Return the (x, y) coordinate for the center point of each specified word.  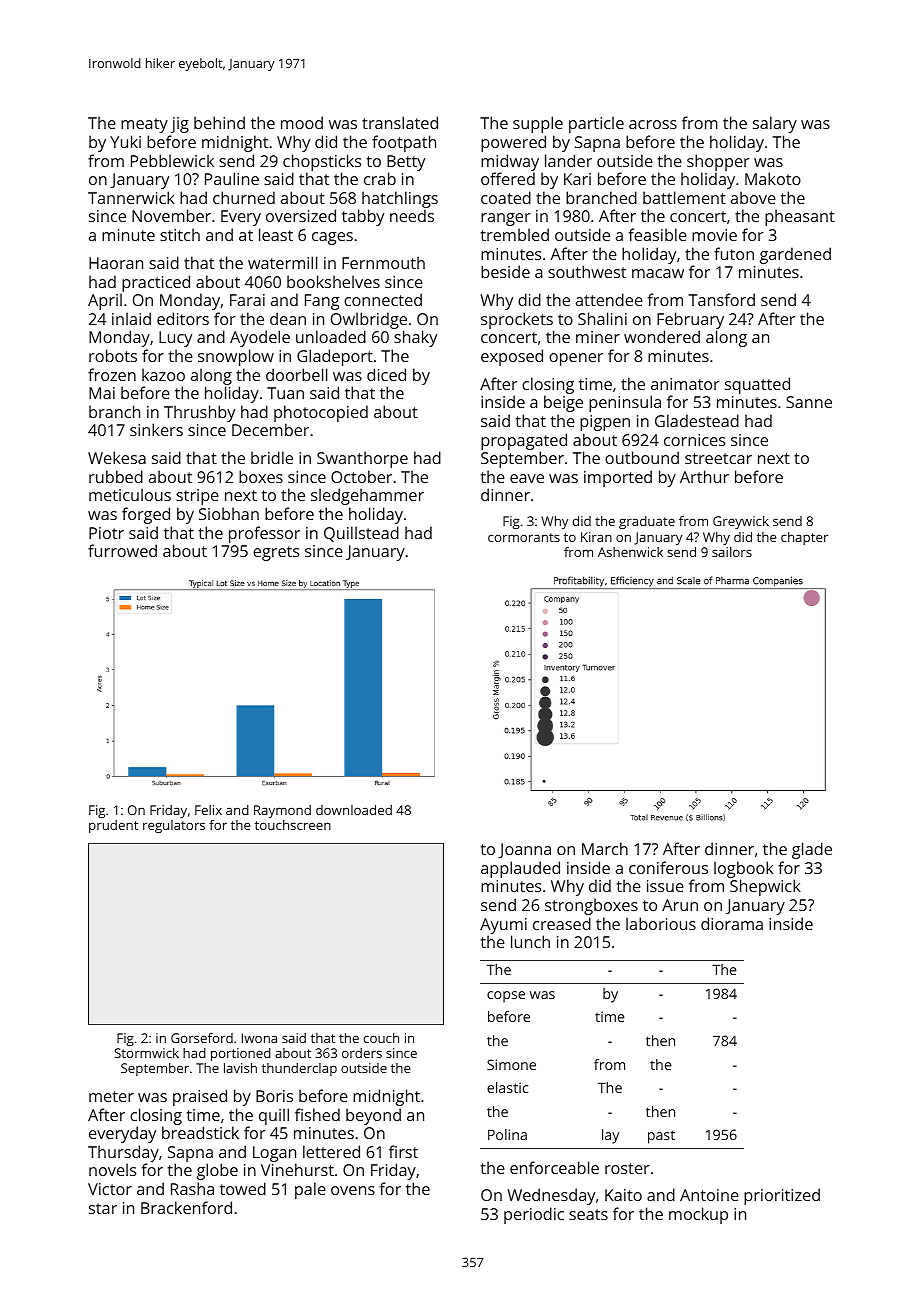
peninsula (625, 403)
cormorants (524, 537)
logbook (744, 869)
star (103, 1208)
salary (775, 124)
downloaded (354, 810)
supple (538, 124)
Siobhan (229, 513)
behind (219, 122)
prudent (113, 826)
